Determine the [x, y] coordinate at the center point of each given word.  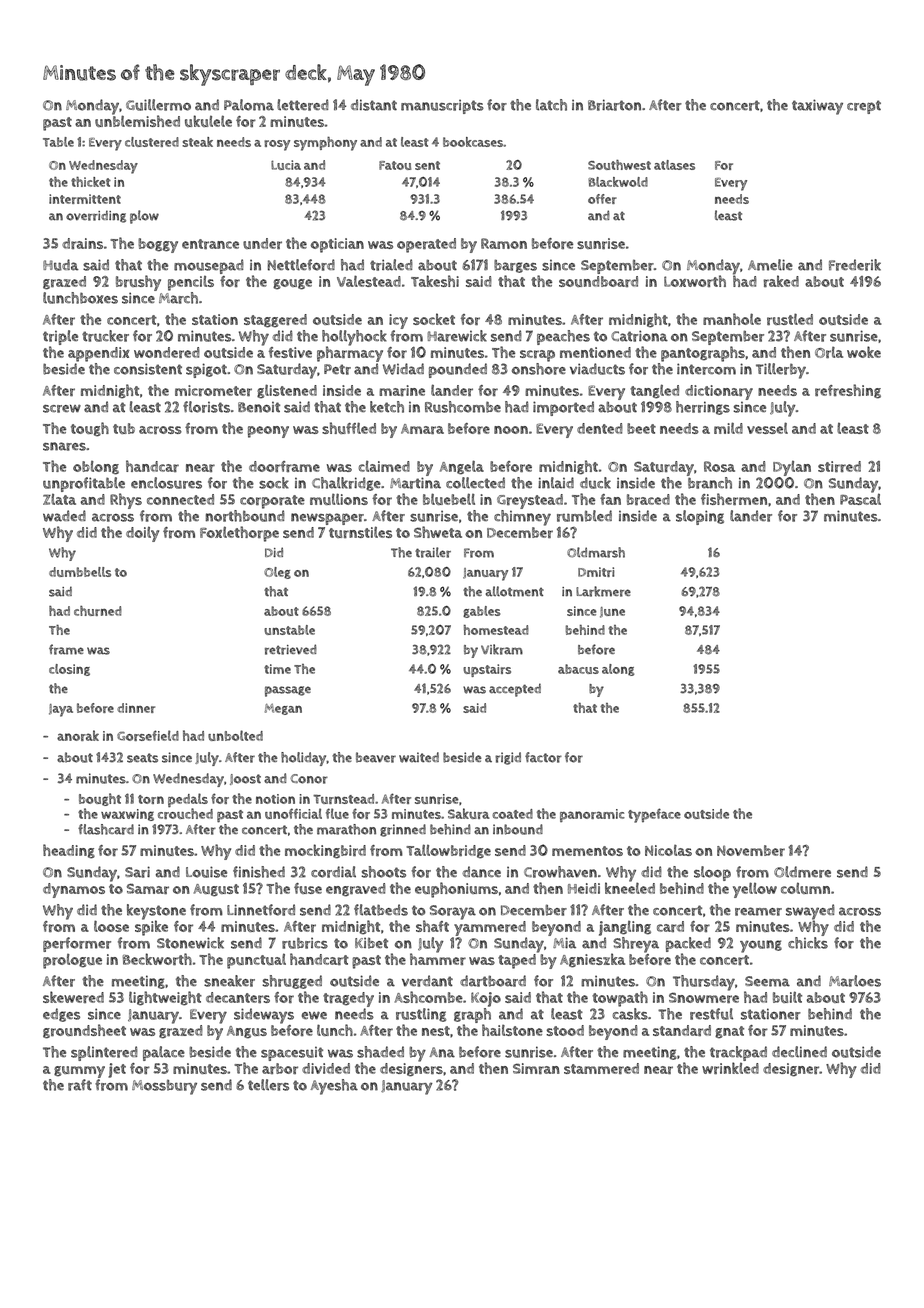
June [612, 612]
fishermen [734, 499]
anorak [78, 735]
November [751, 850]
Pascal [860, 499]
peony [268, 432]
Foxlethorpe [239, 534]
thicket [91, 182]
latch [551, 105]
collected [475, 483]
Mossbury [164, 1087]
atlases [674, 165]
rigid [508, 758]
